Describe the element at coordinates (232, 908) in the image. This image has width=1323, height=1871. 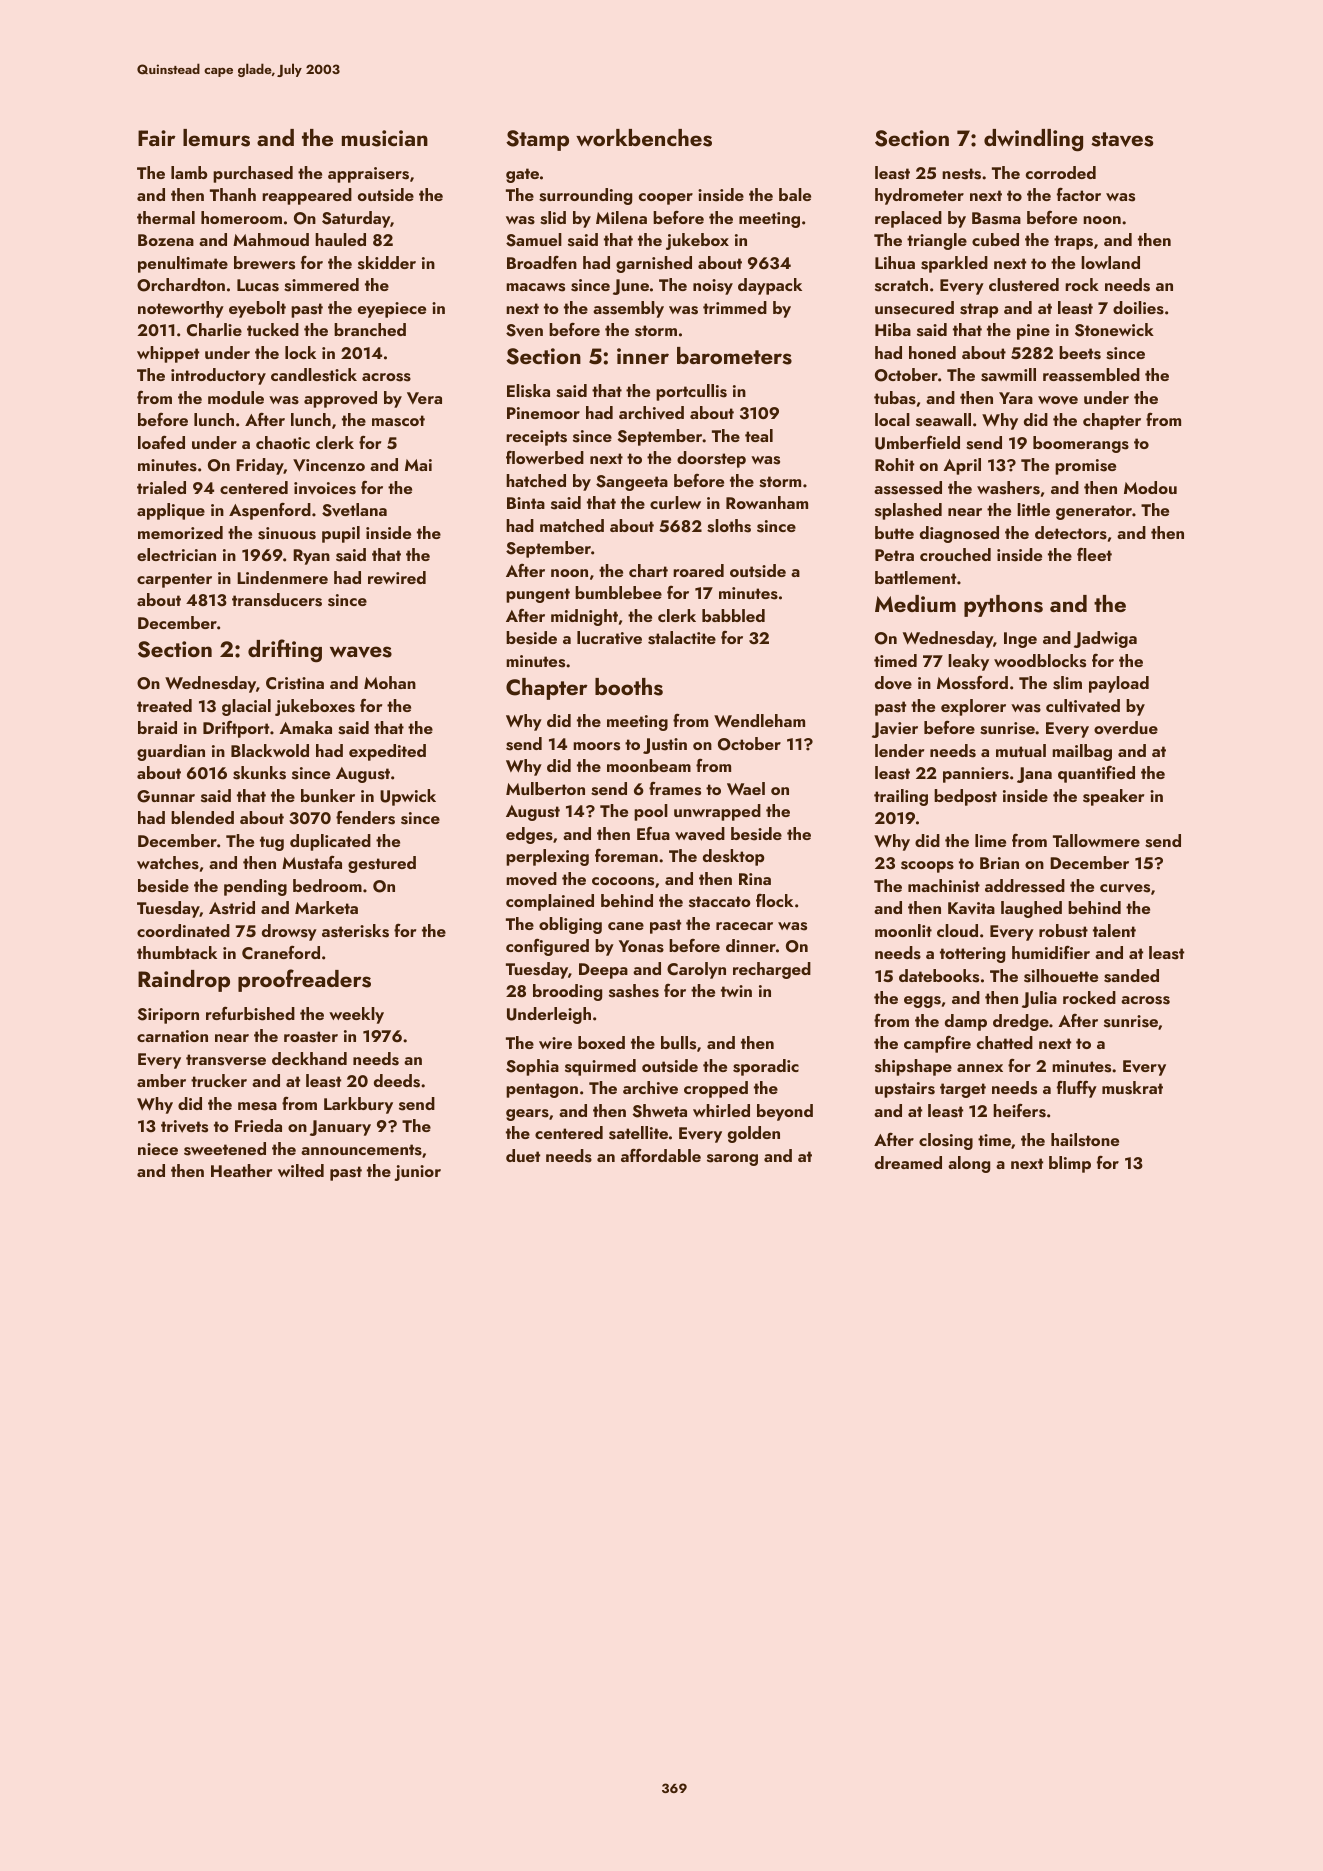
I see `Astrid` at that location.
